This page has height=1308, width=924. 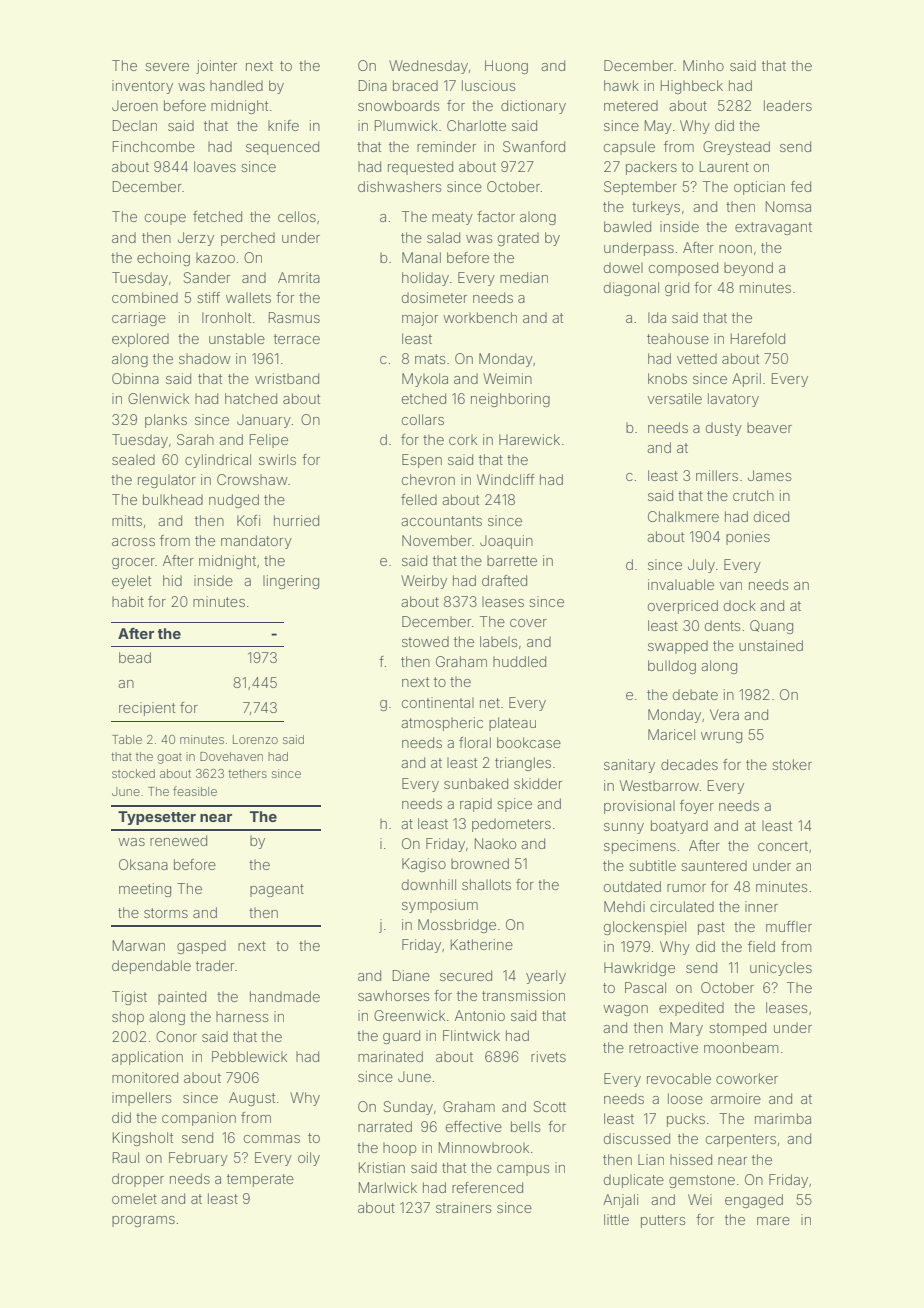 What do you see at coordinates (637, 1138) in the page?
I see `discussed` at bounding box center [637, 1138].
